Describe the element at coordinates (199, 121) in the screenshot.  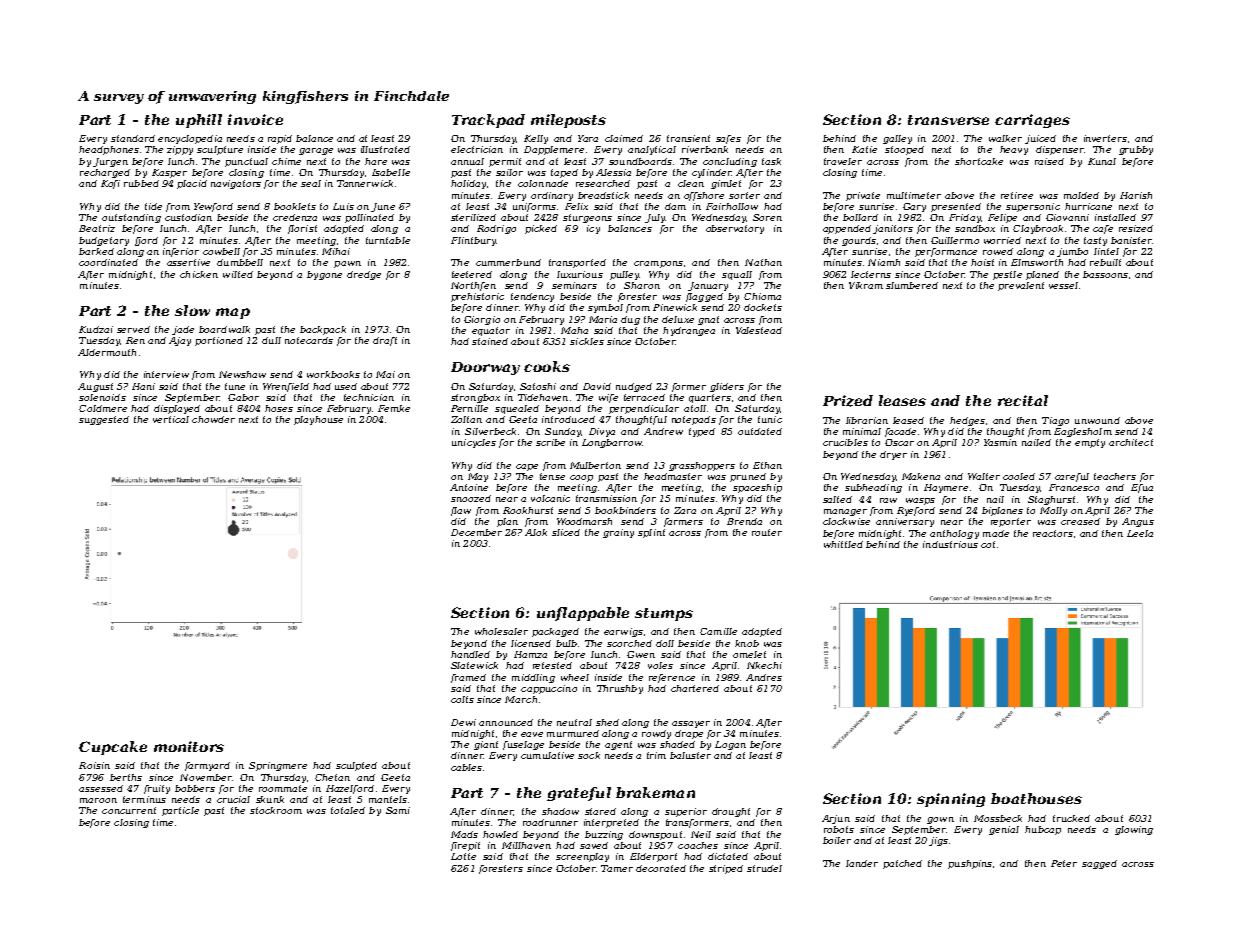
I see `uphill` at that location.
